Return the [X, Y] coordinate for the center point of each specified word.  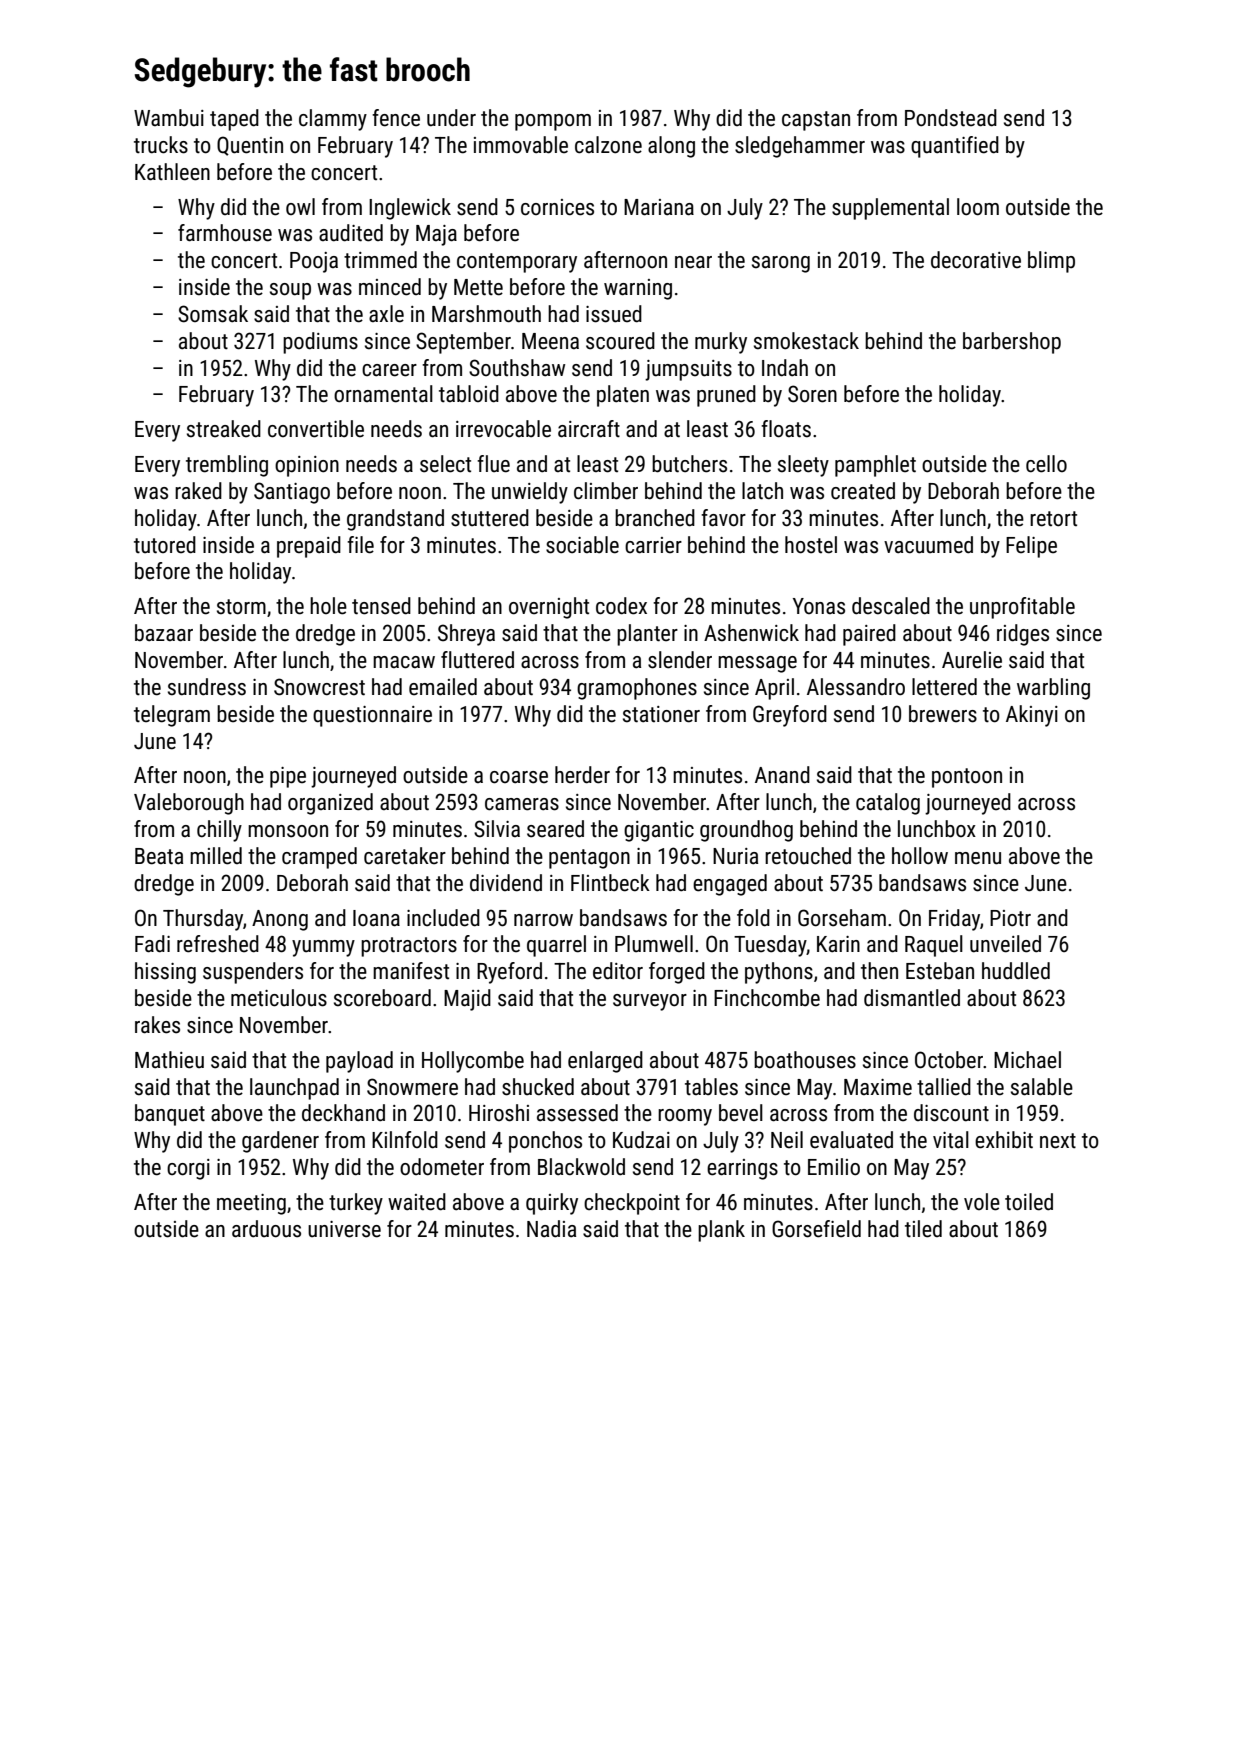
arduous [266, 1229]
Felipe [1031, 547]
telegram [172, 716]
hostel [811, 545]
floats [786, 429]
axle [386, 314]
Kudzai [641, 1140]
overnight [549, 608]
